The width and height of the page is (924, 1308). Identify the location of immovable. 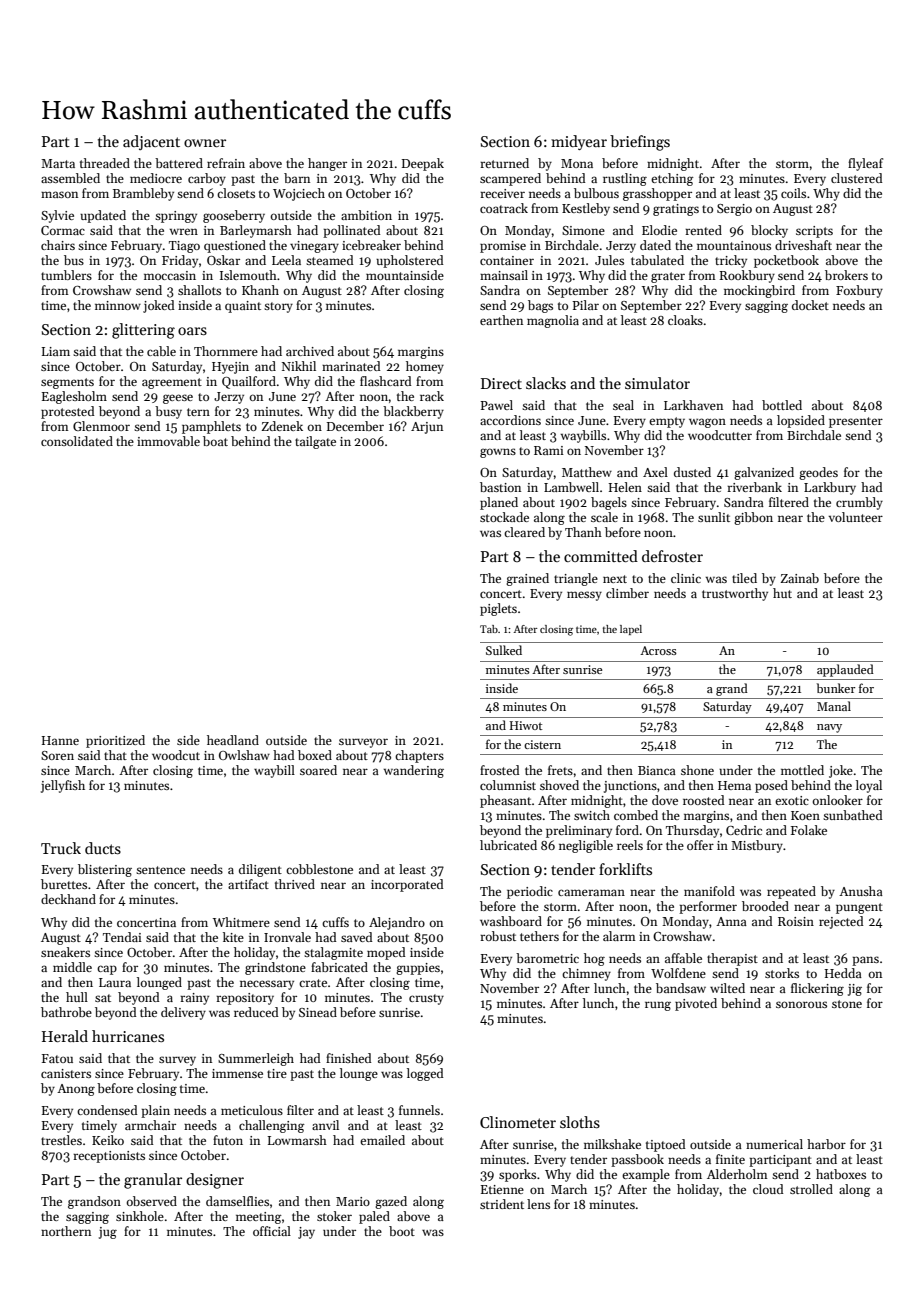
(168, 441).
